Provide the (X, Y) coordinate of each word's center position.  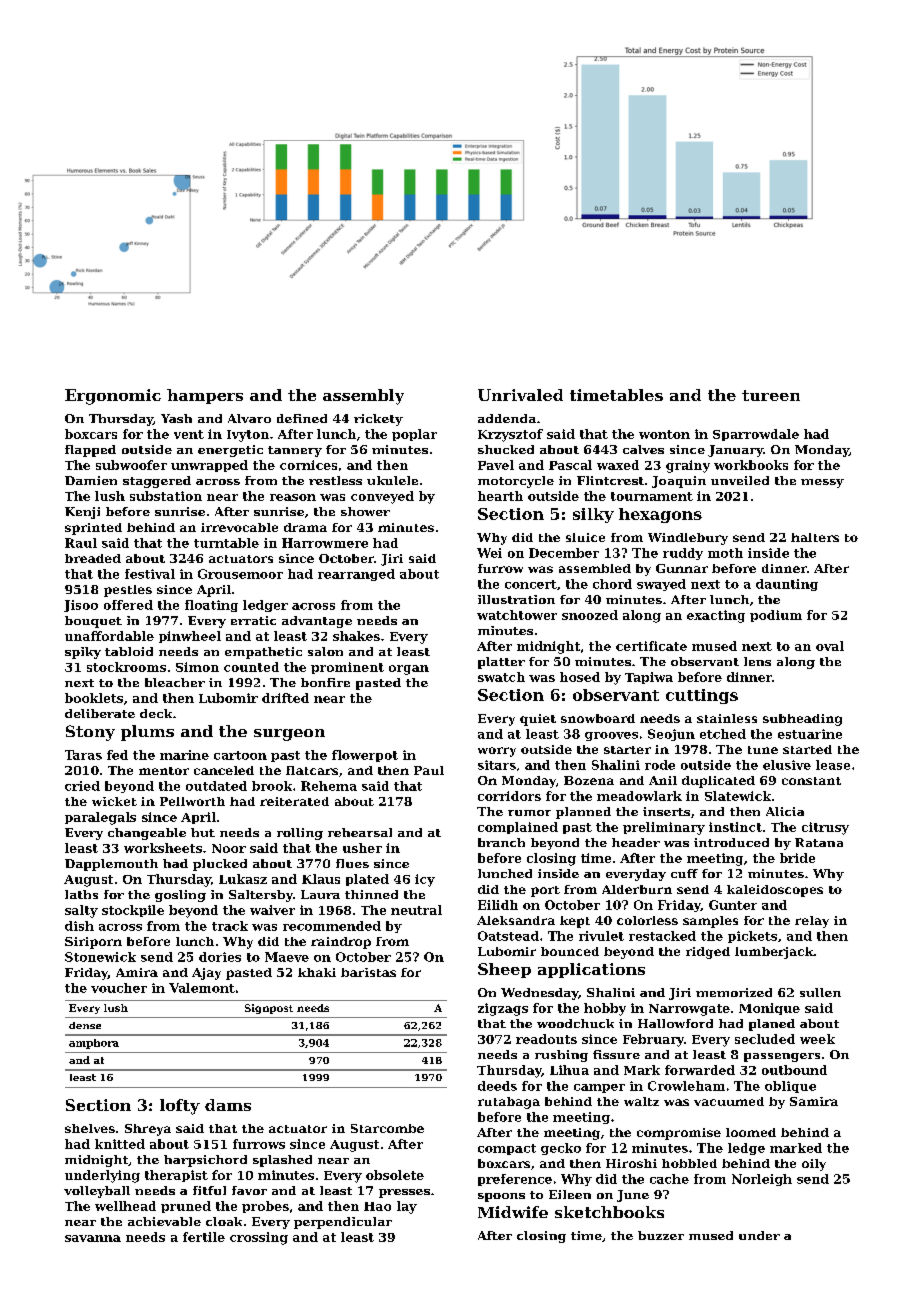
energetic (230, 451)
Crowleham (686, 1086)
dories (220, 957)
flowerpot (365, 756)
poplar (414, 435)
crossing (259, 1238)
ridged (708, 953)
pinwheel (190, 637)
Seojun (671, 735)
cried (82, 786)
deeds (497, 1086)
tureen (771, 395)
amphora (94, 1044)
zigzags (503, 1009)
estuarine (810, 734)
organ (409, 670)
